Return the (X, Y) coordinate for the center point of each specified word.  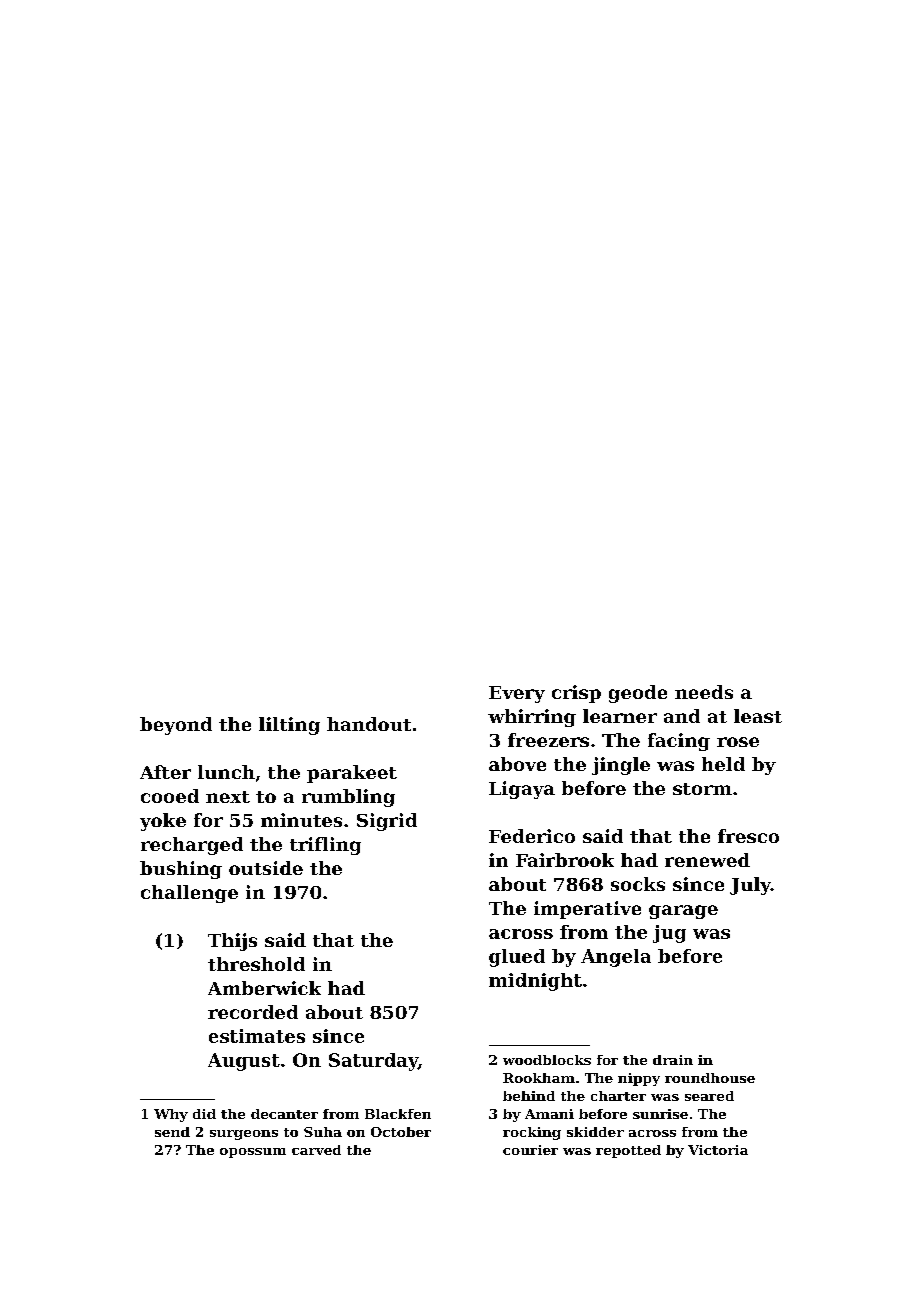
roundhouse (710, 1078)
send (172, 1132)
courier (530, 1150)
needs (704, 692)
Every (517, 694)
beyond (176, 726)
